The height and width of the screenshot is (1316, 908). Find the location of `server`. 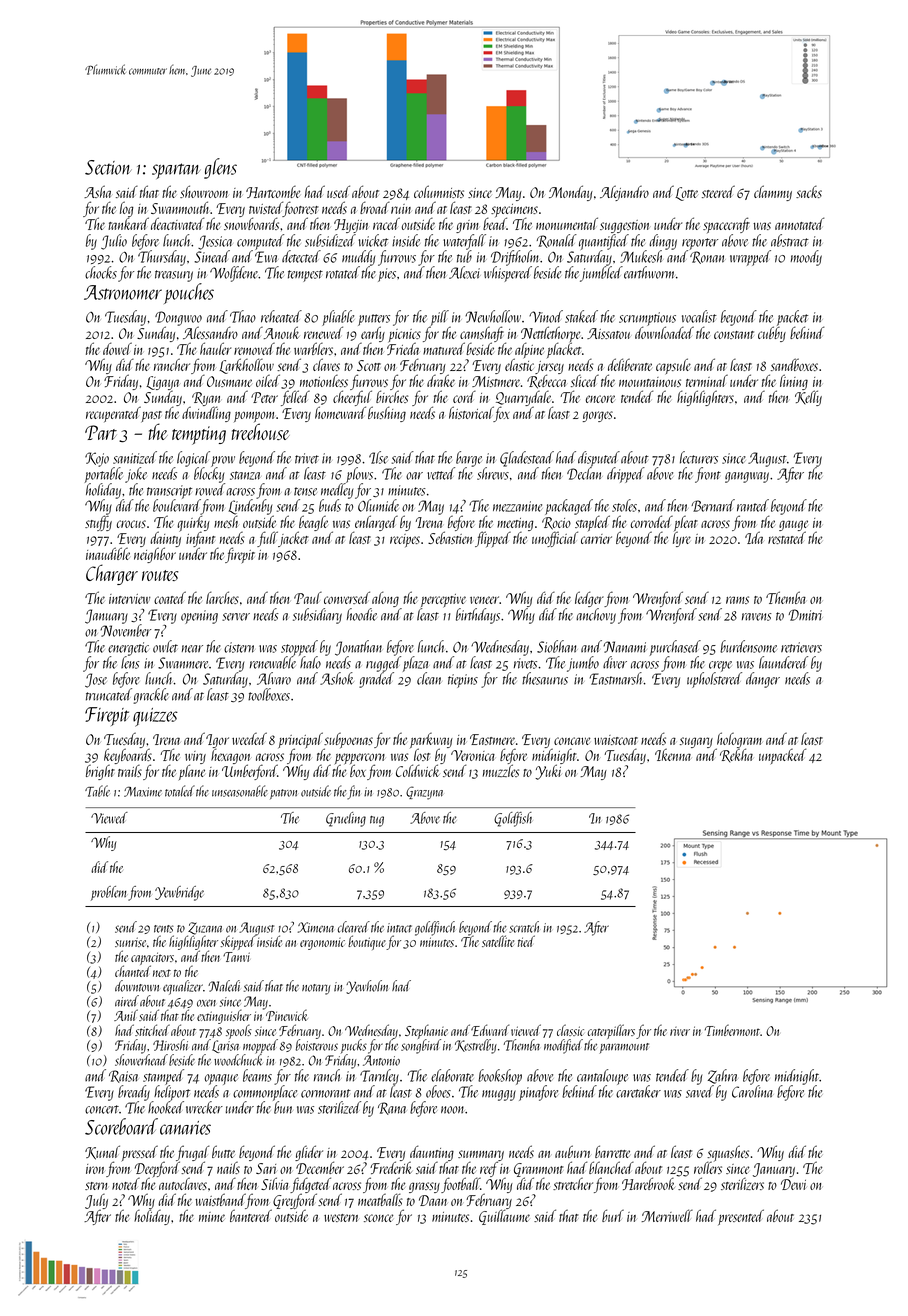

server is located at coordinates (236, 617).
